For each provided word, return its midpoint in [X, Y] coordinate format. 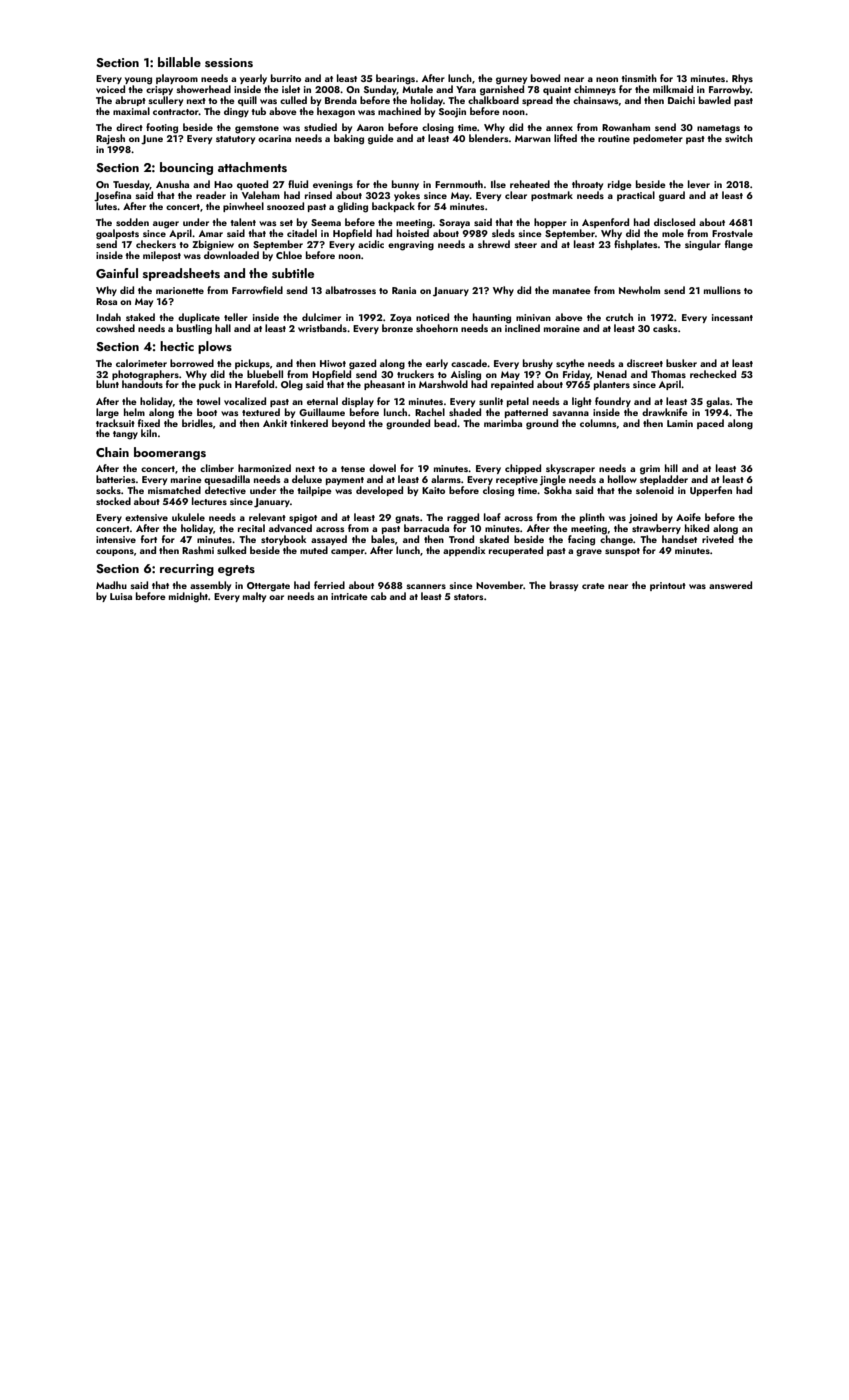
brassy [564, 586]
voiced [110, 89]
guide [381, 139]
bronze [397, 328]
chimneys [595, 90]
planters [612, 385]
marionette [180, 290]
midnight [188, 597]
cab [379, 596]
